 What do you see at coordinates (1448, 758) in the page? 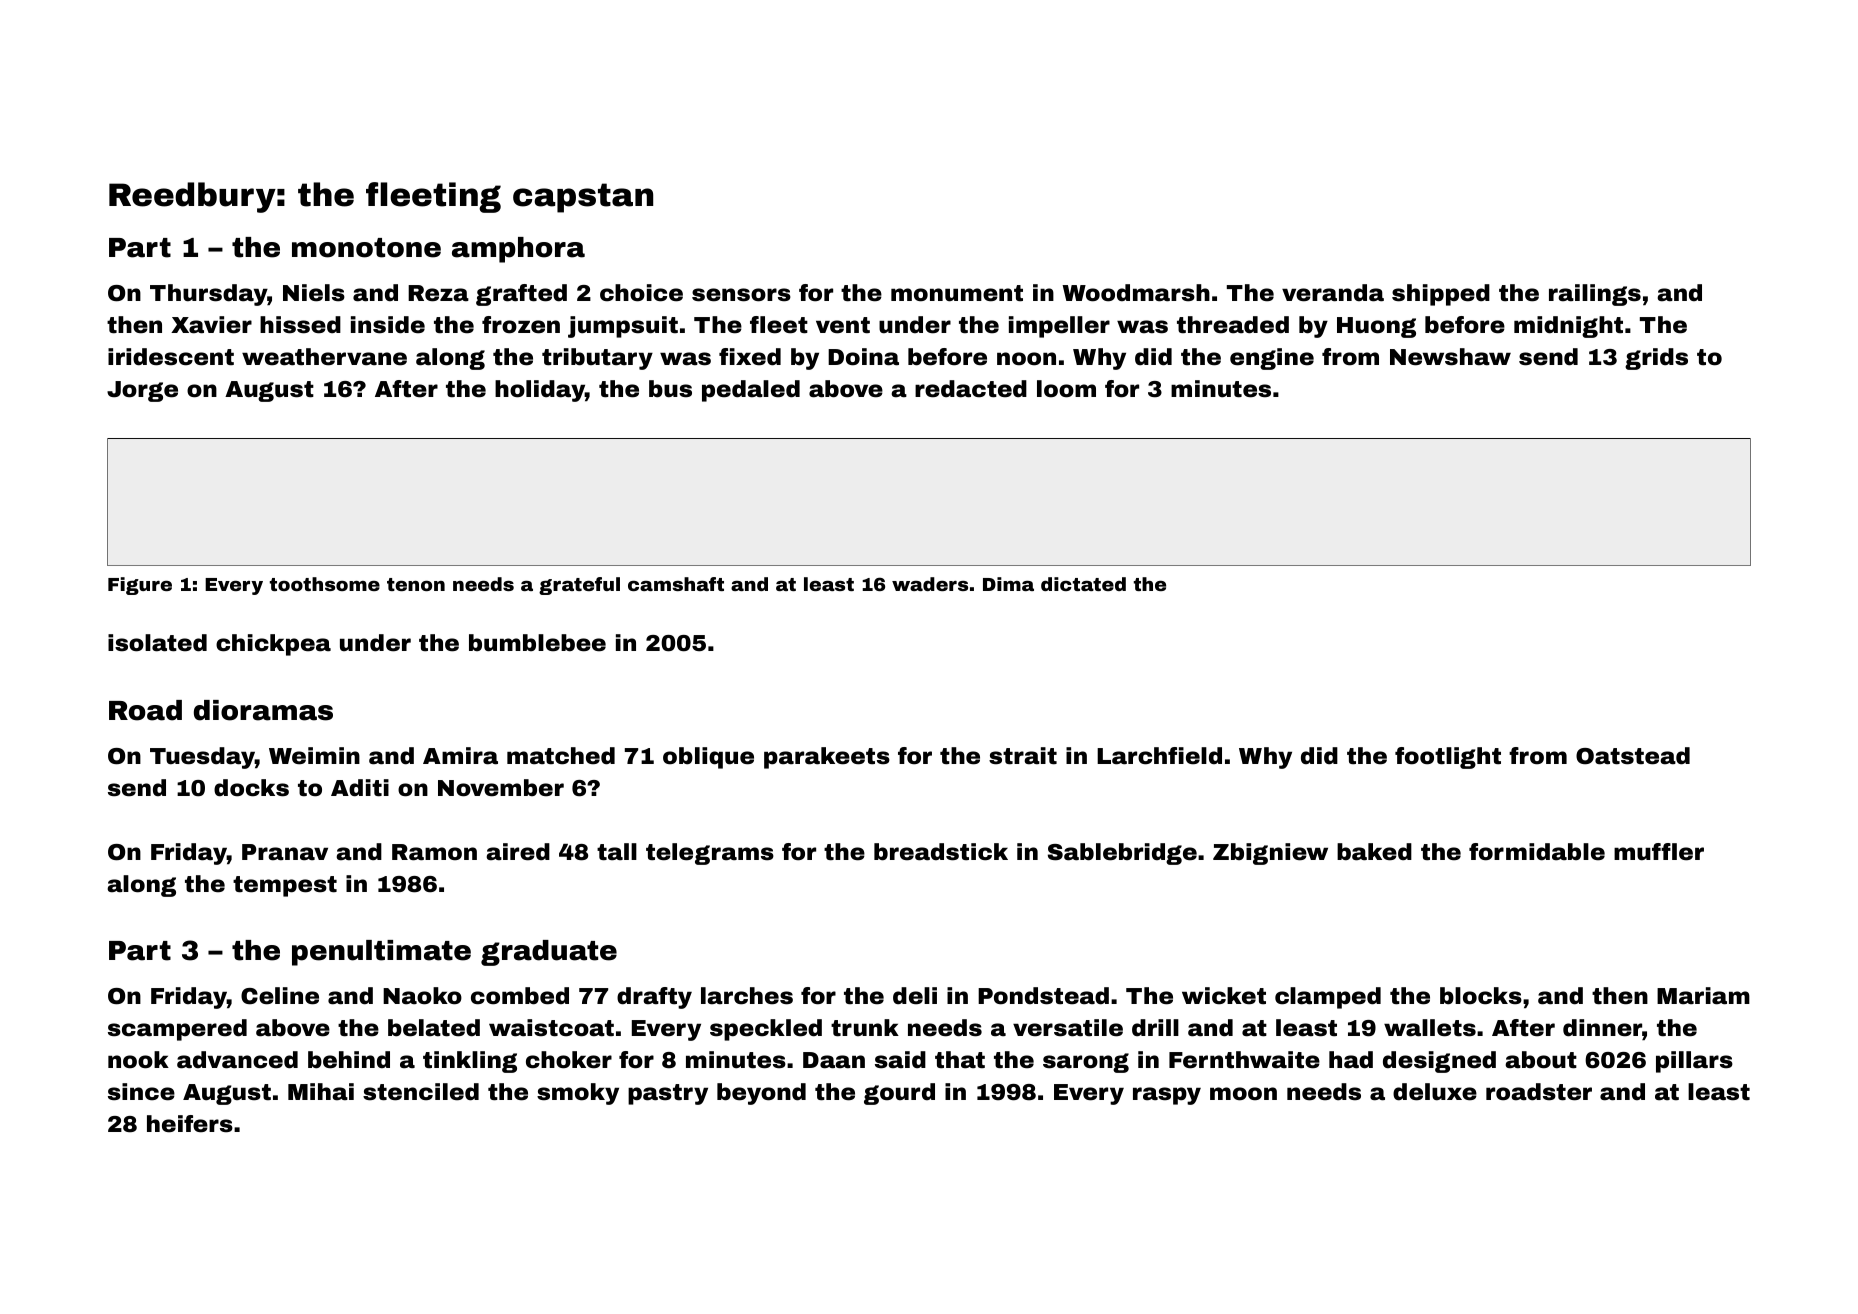
I see `footlight` at bounding box center [1448, 758].
